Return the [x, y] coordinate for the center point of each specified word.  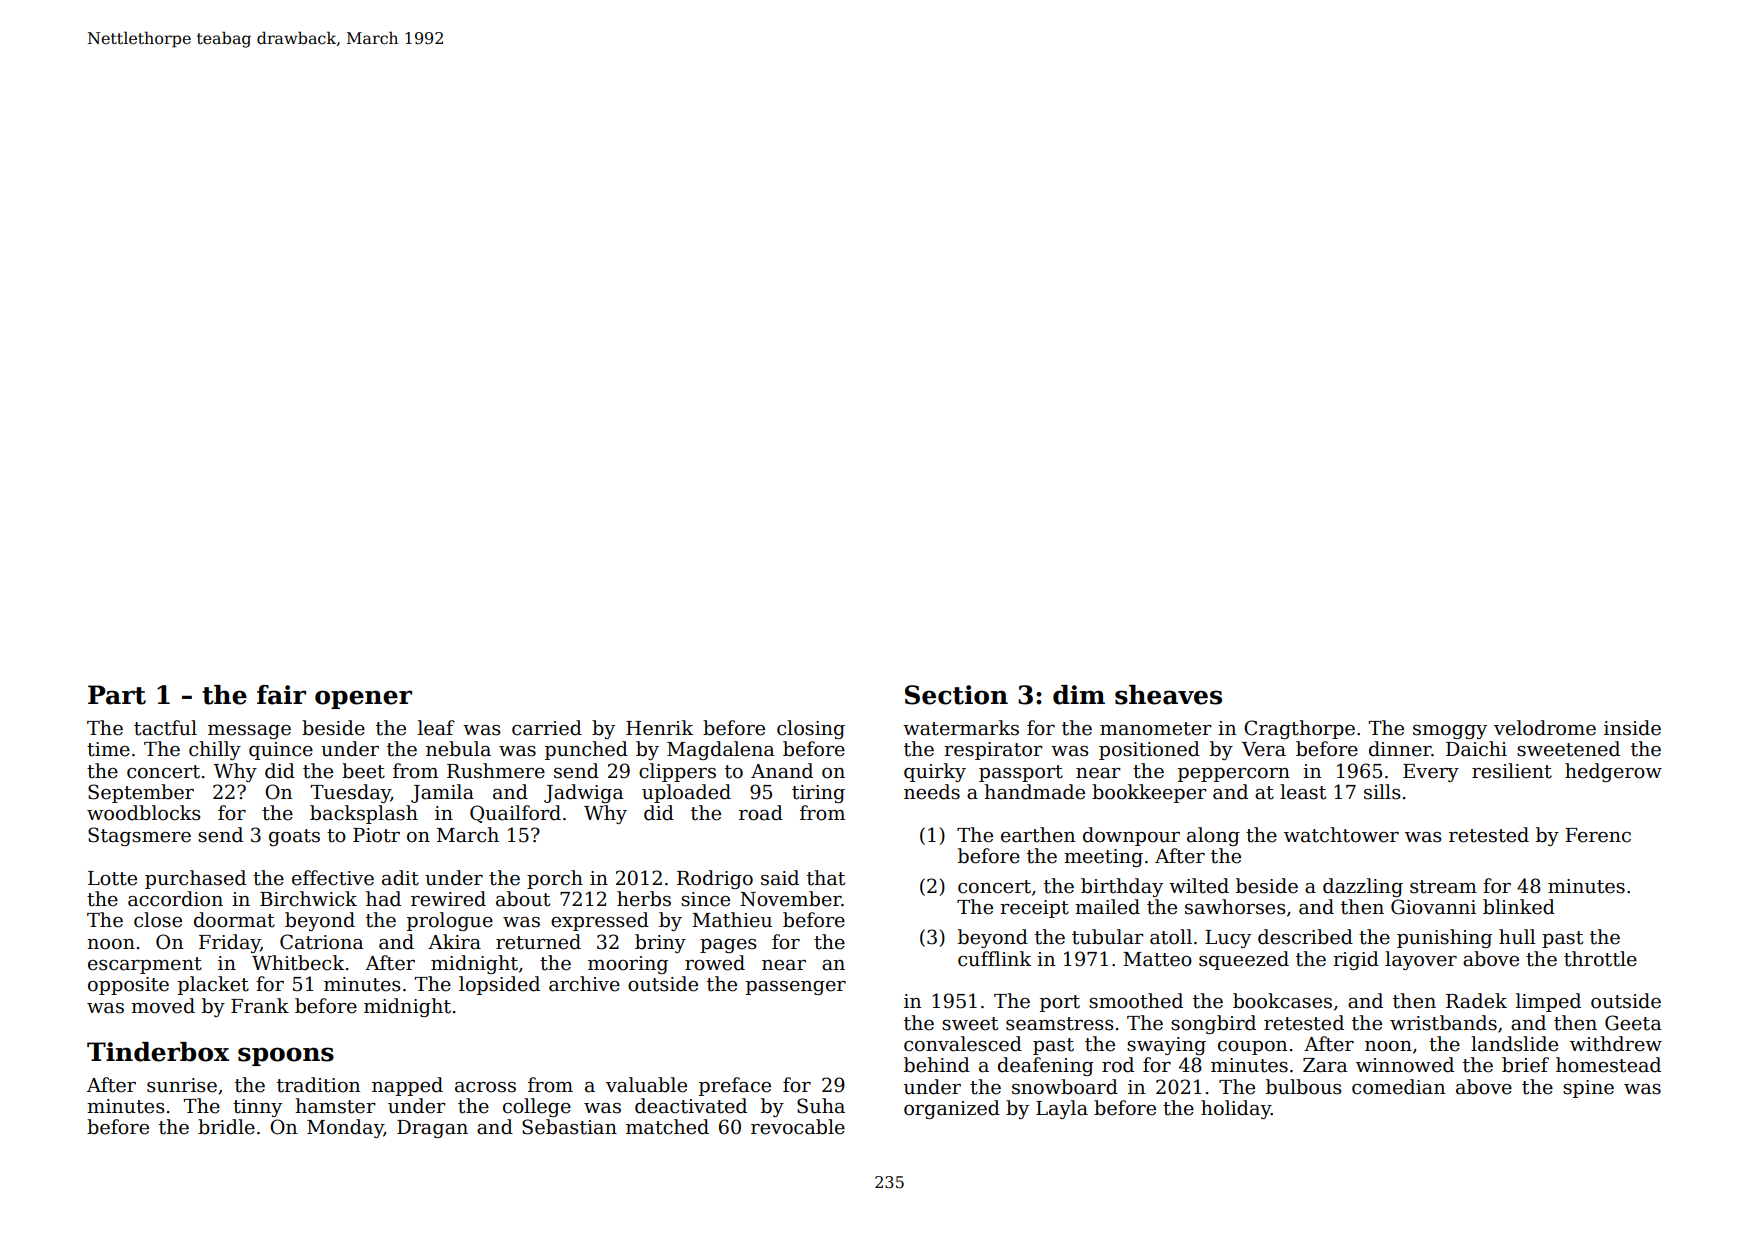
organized [952, 1109]
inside [1632, 728]
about [523, 899]
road [761, 813]
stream [1443, 887]
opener [363, 699]
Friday [229, 943]
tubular [1108, 937]
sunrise [182, 1085]
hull [1517, 937]
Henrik [659, 728]
